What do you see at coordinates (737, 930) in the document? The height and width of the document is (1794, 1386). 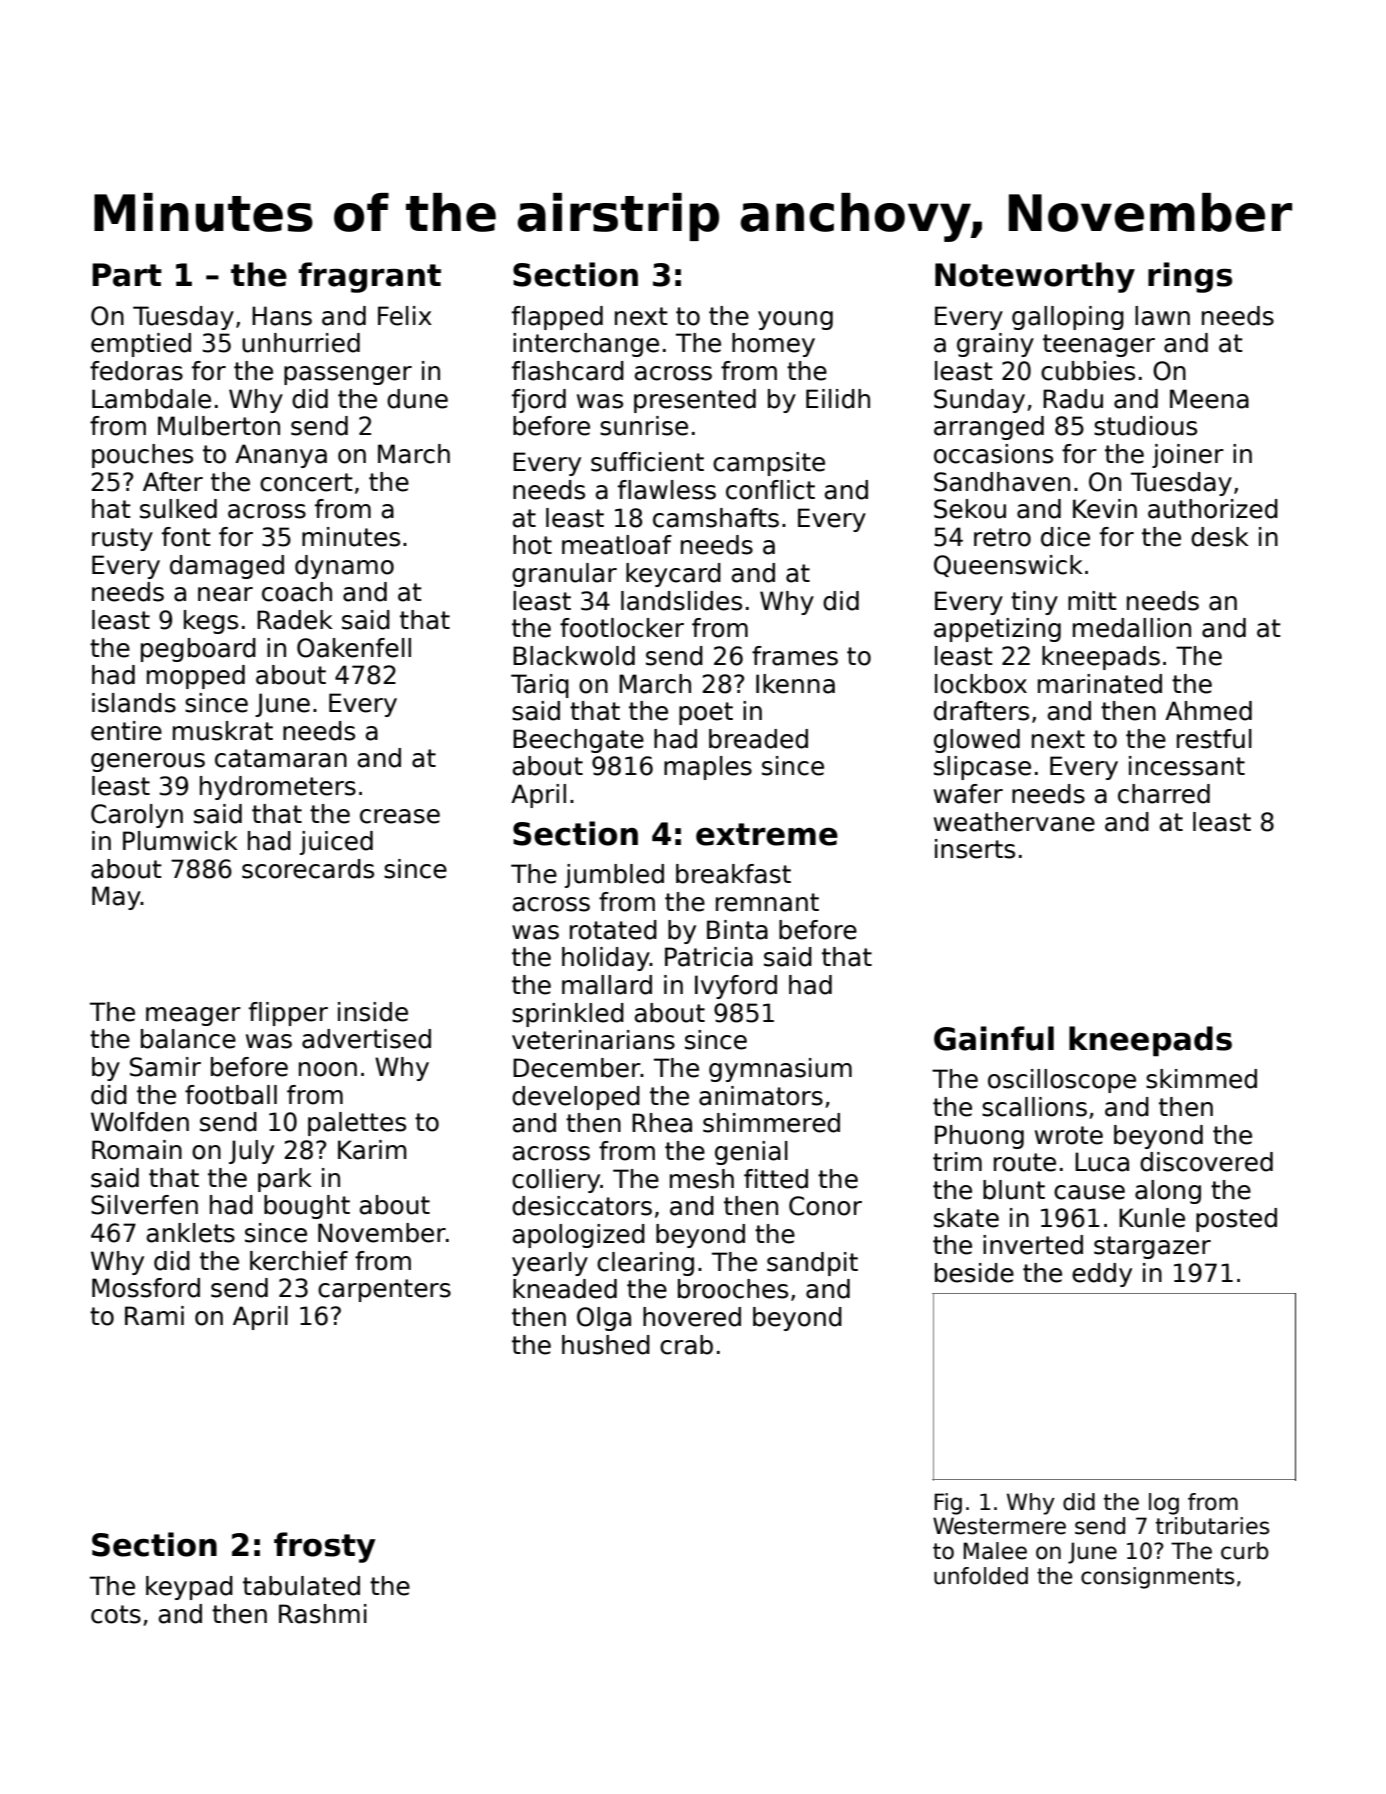 I see `Binta` at bounding box center [737, 930].
